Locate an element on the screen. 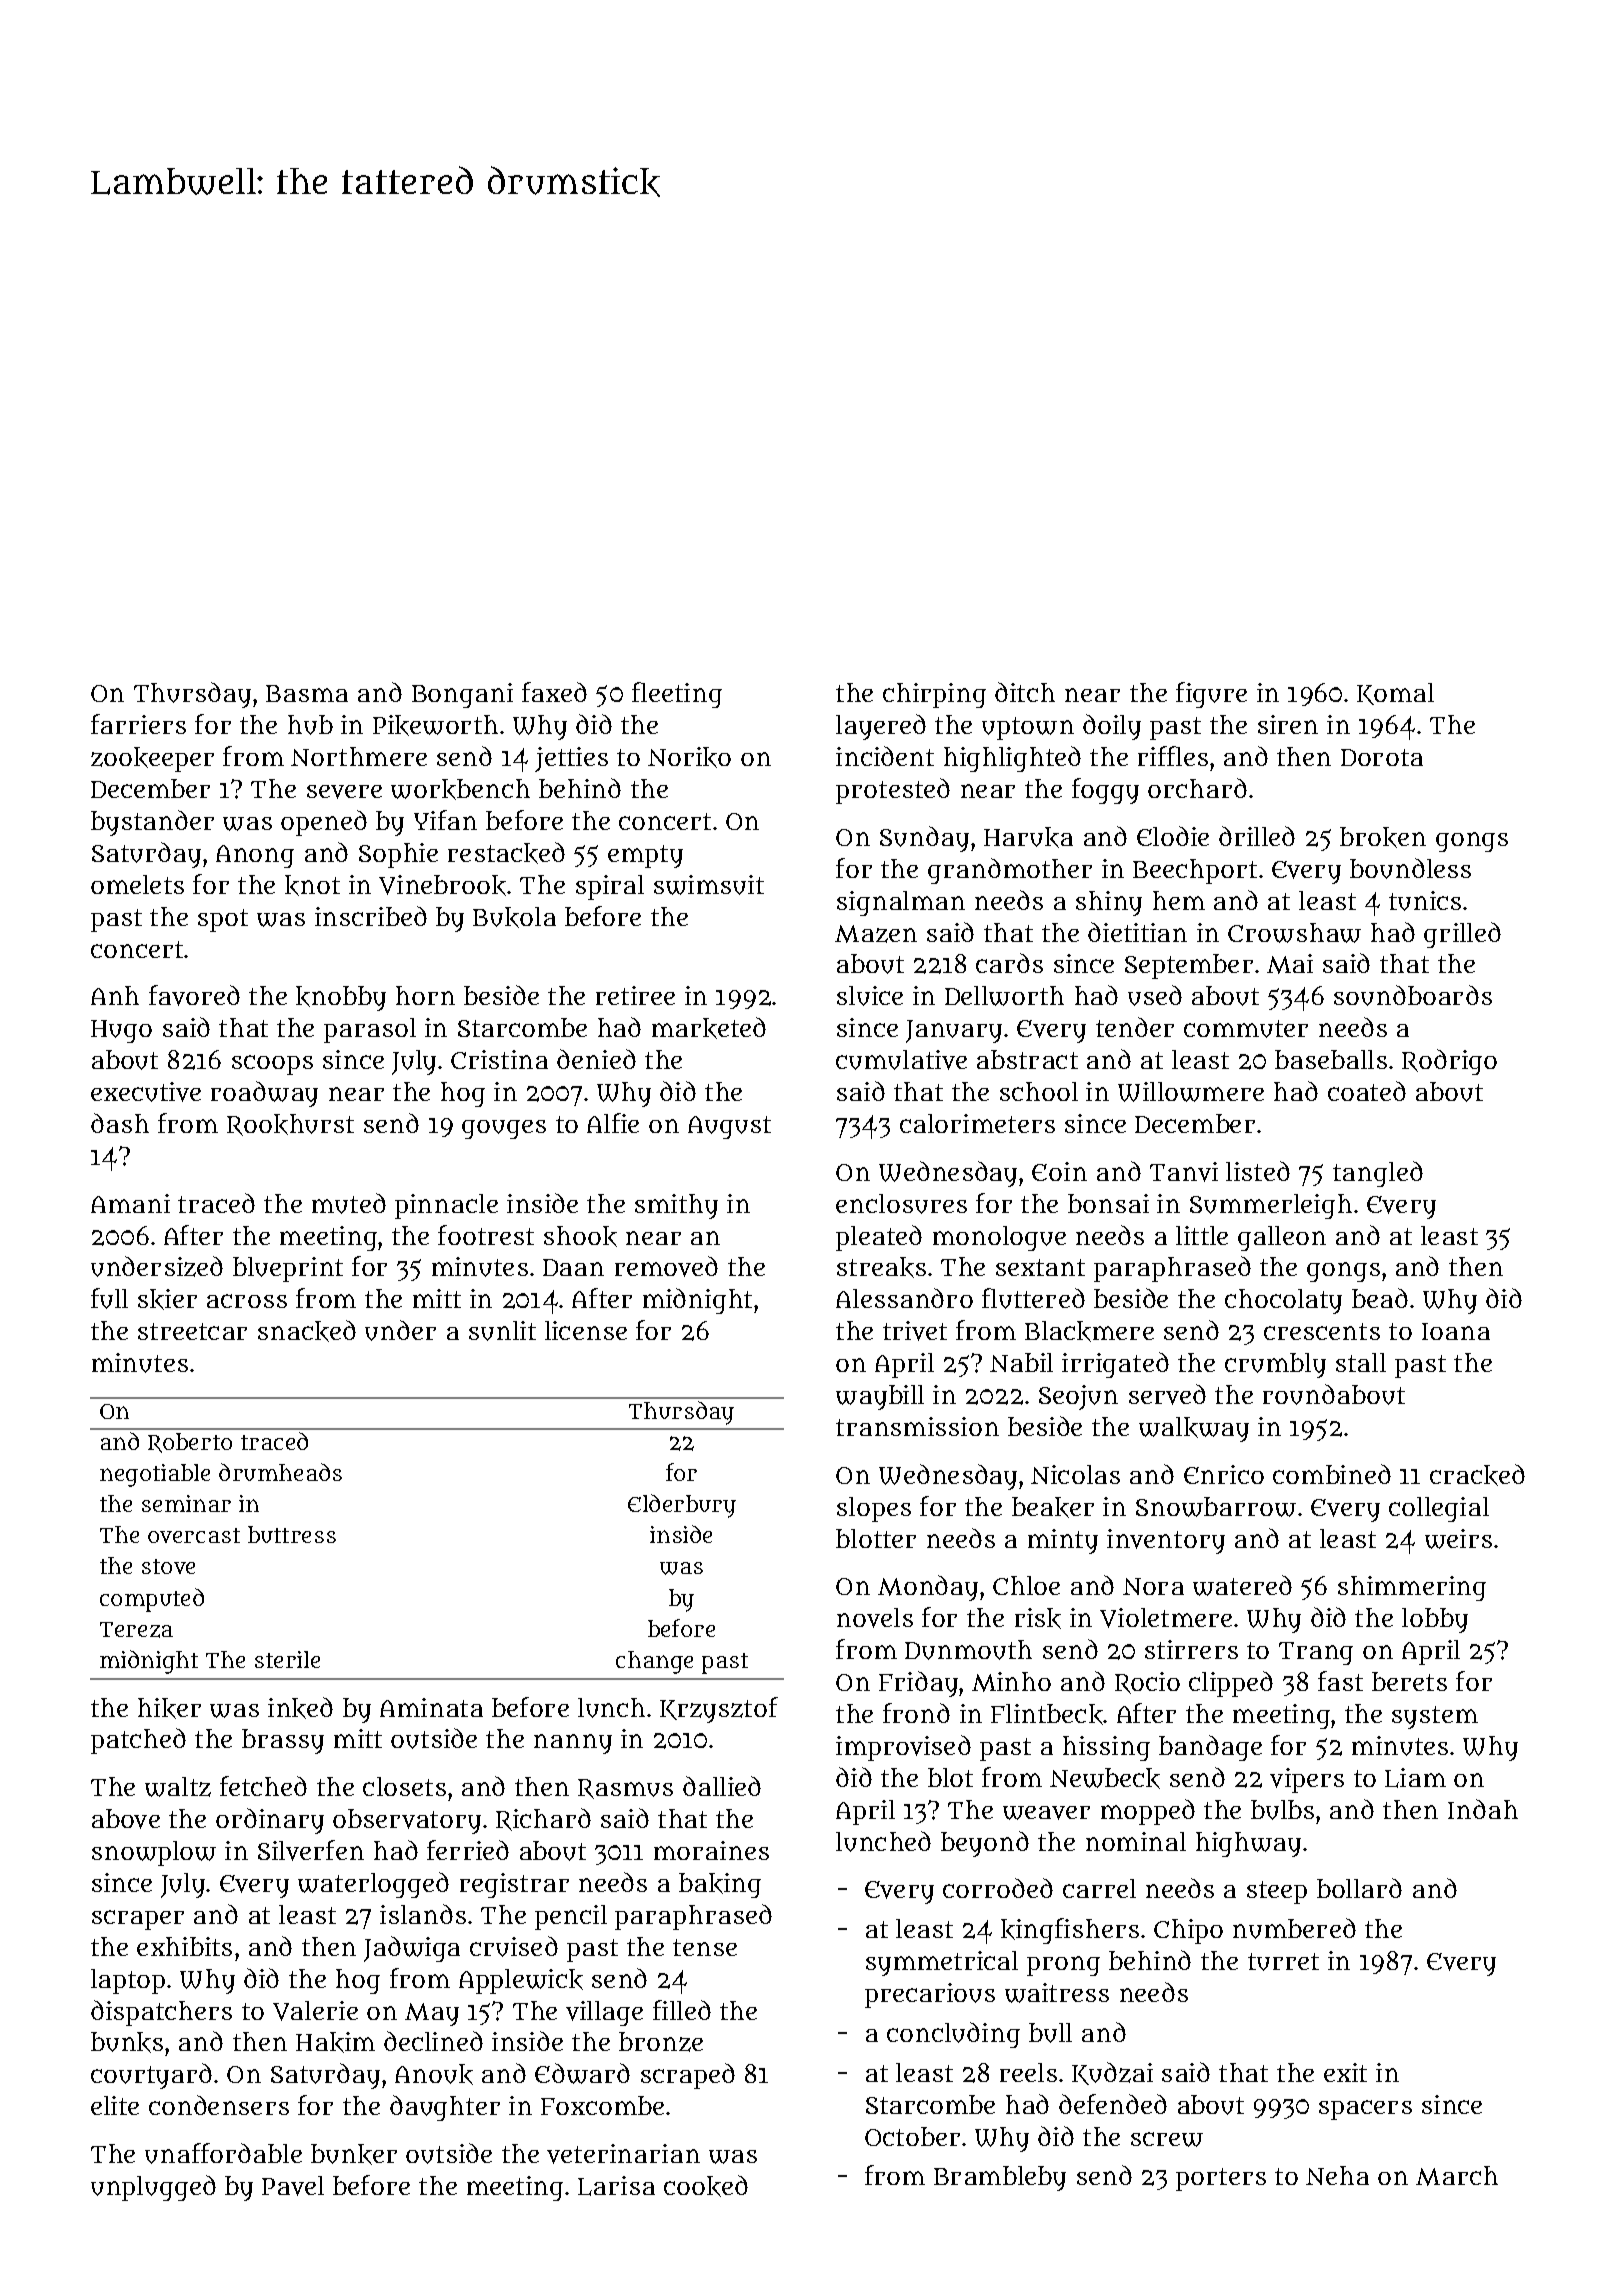 This screenshot has height=2292, width=1620. clipped is located at coordinates (1231, 1684).
